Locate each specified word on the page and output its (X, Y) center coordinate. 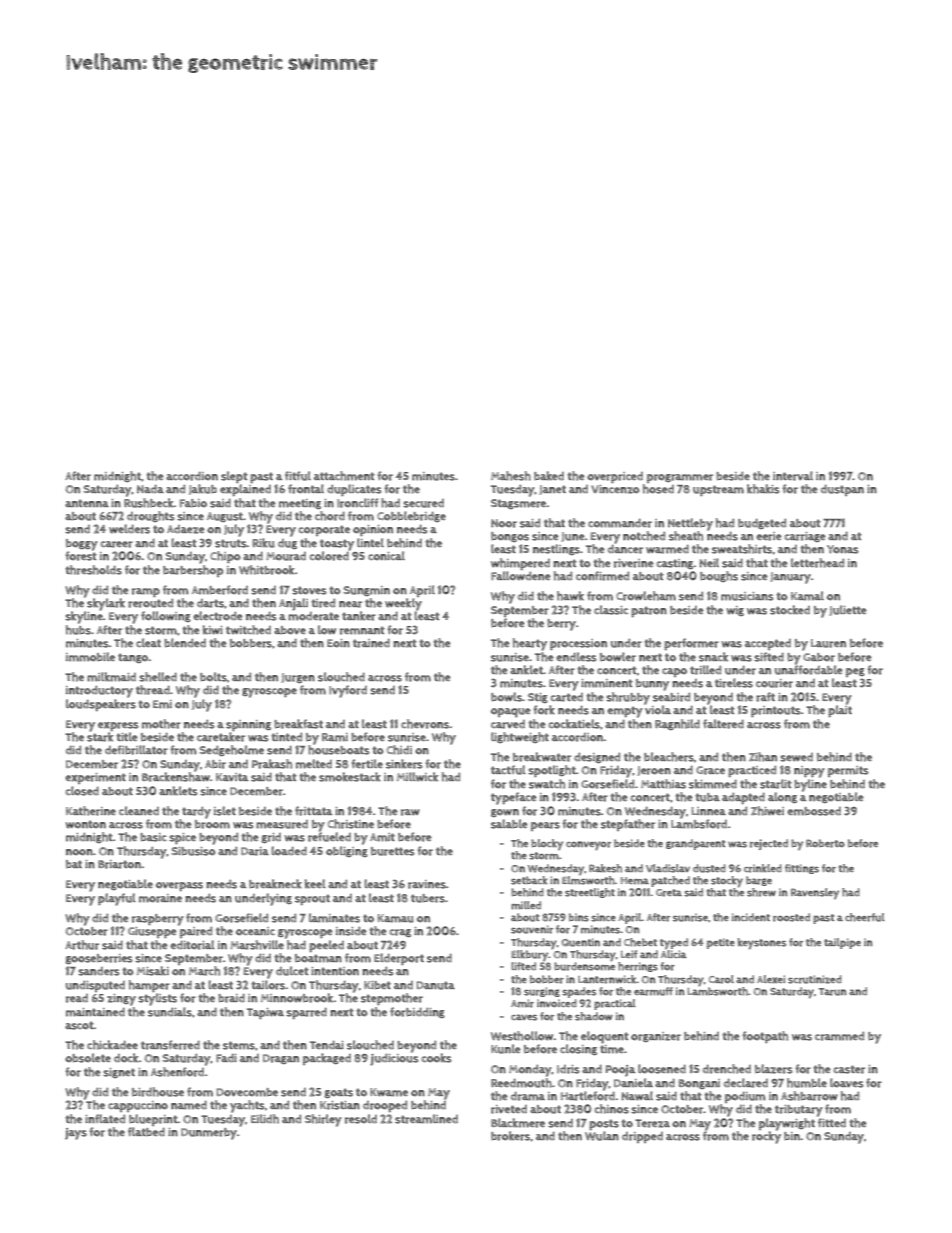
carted (567, 697)
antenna (87, 503)
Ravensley (815, 893)
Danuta (436, 985)
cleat (148, 642)
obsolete (88, 1058)
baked (549, 476)
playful (117, 899)
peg (855, 672)
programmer (680, 478)
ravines (427, 884)
